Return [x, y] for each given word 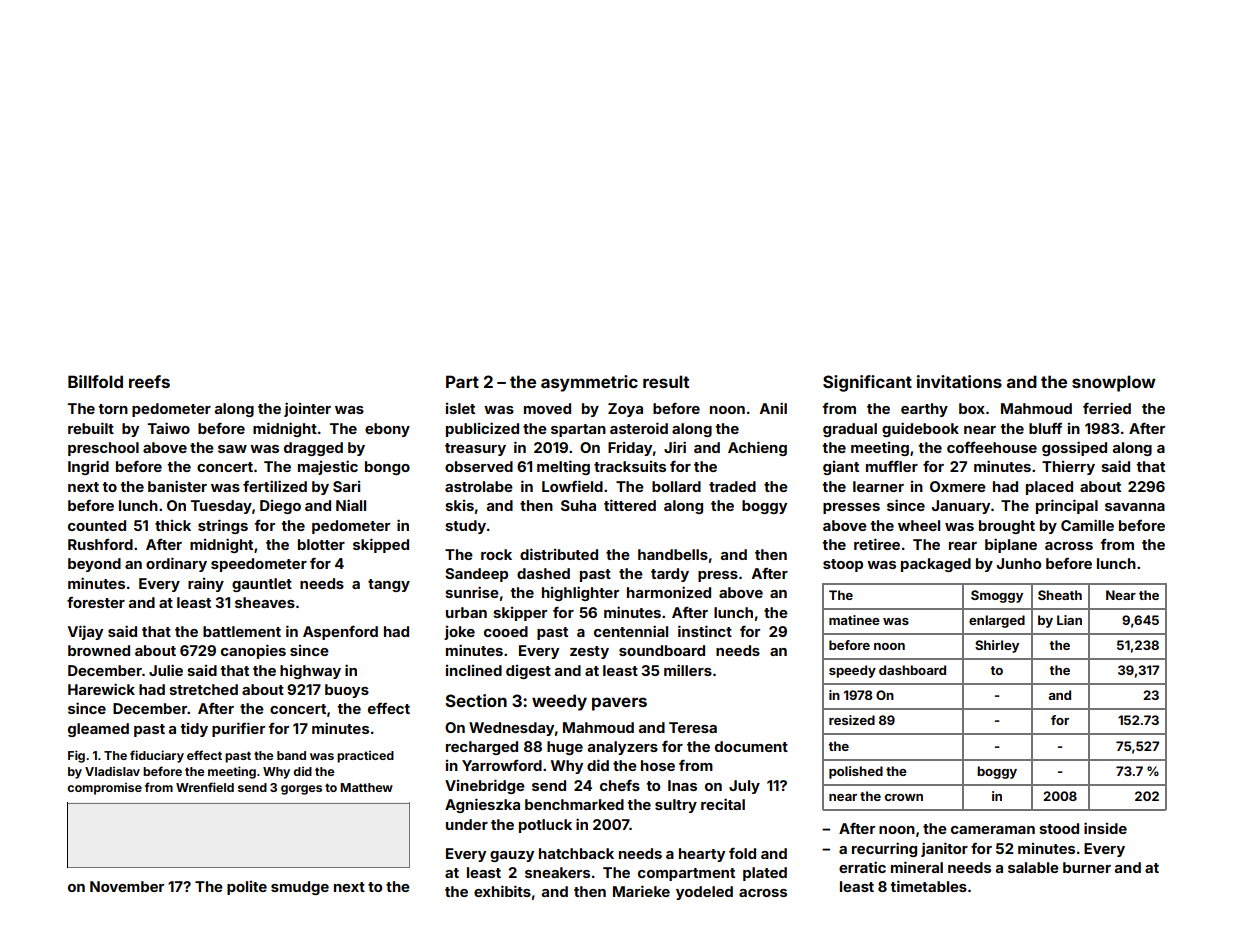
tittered [630, 505]
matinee [854, 620]
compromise [104, 789]
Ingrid [88, 468]
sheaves [265, 602]
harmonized [669, 592]
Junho [1019, 563]
